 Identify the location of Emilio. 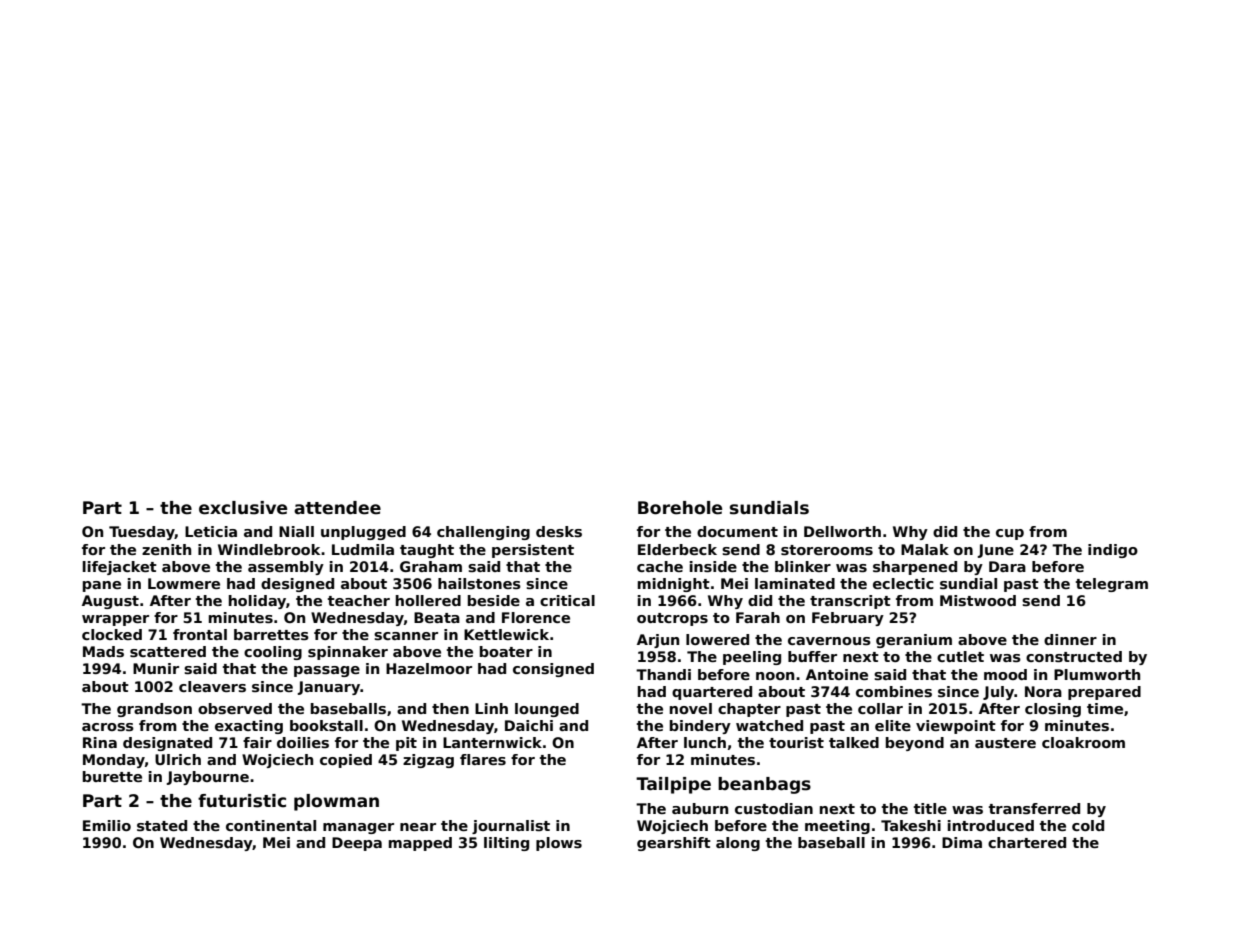
(107, 825).
